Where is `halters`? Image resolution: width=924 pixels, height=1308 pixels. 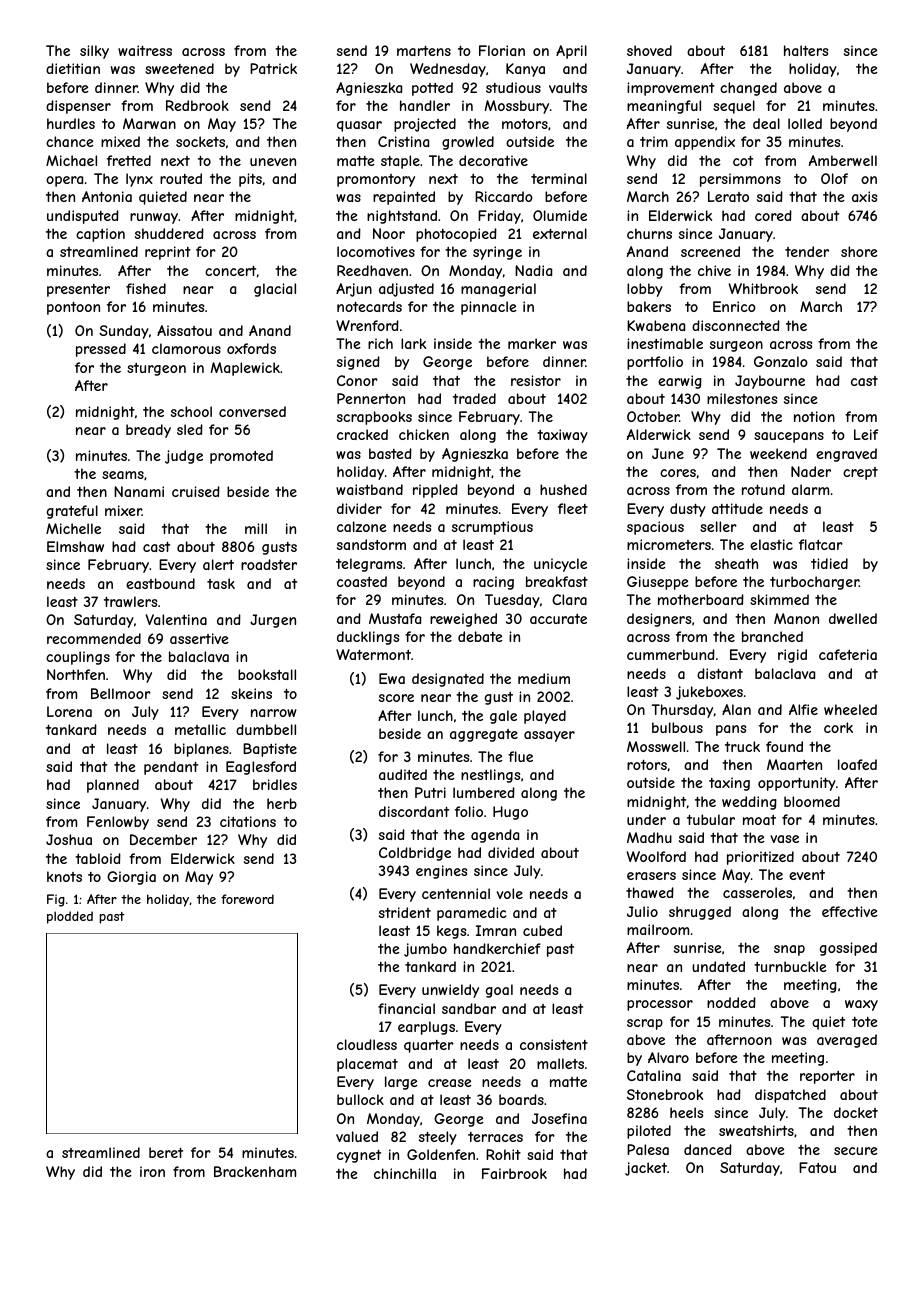
halters is located at coordinates (806, 50).
